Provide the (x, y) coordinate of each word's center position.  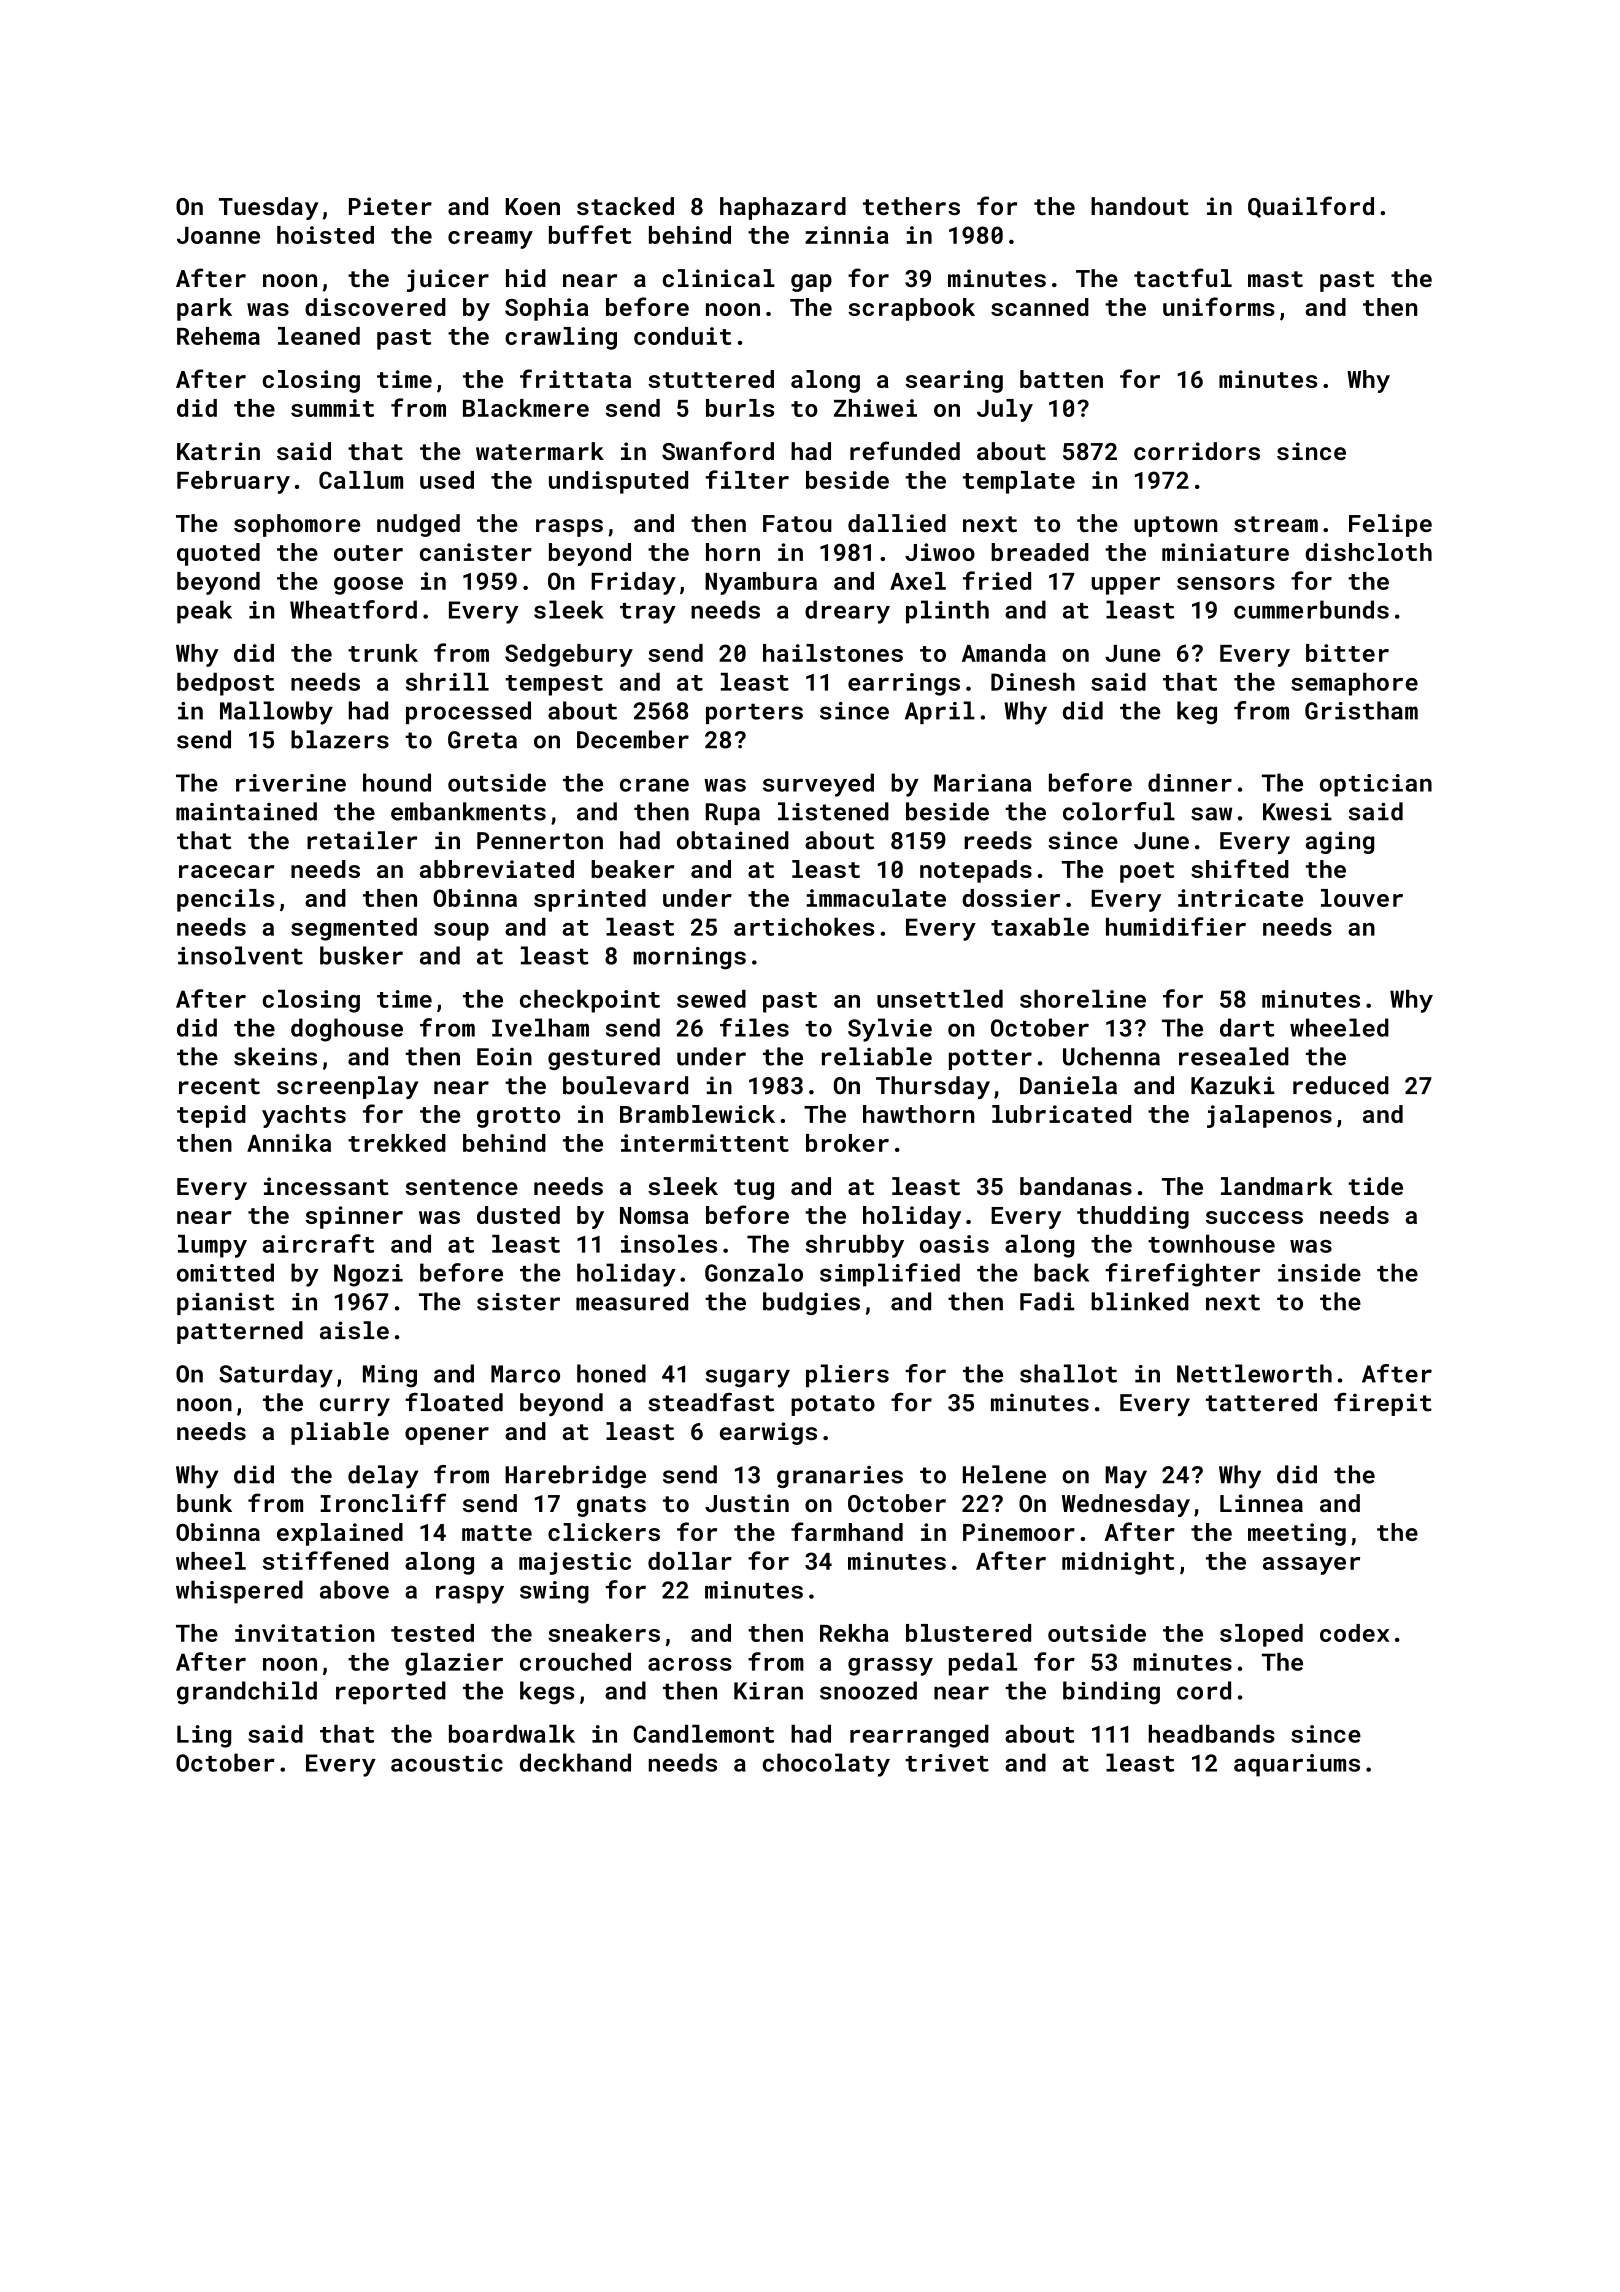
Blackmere (526, 408)
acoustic (447, 1763)
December (633, 739)
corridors (1197, 451)
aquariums (1297, 1765)
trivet (947, 1763)
